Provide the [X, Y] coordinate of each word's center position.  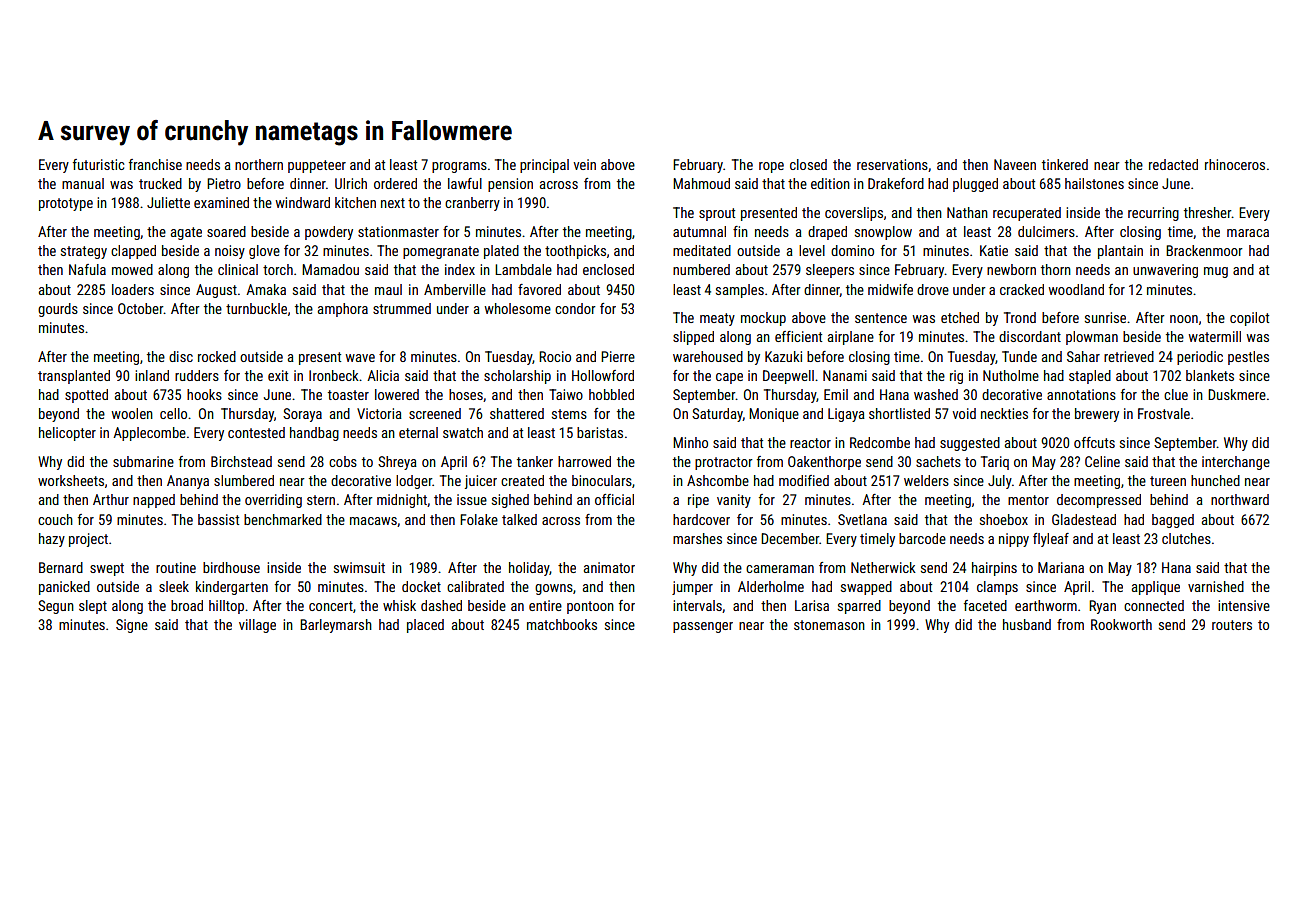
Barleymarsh [336, 626]
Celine [1102, 461]
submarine [143, 461]
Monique [774, 415]
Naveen [1015, 164]
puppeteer [317, 166]
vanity [734, 501]
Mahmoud [701, 183]
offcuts [1094, 442]
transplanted [74, 377]
